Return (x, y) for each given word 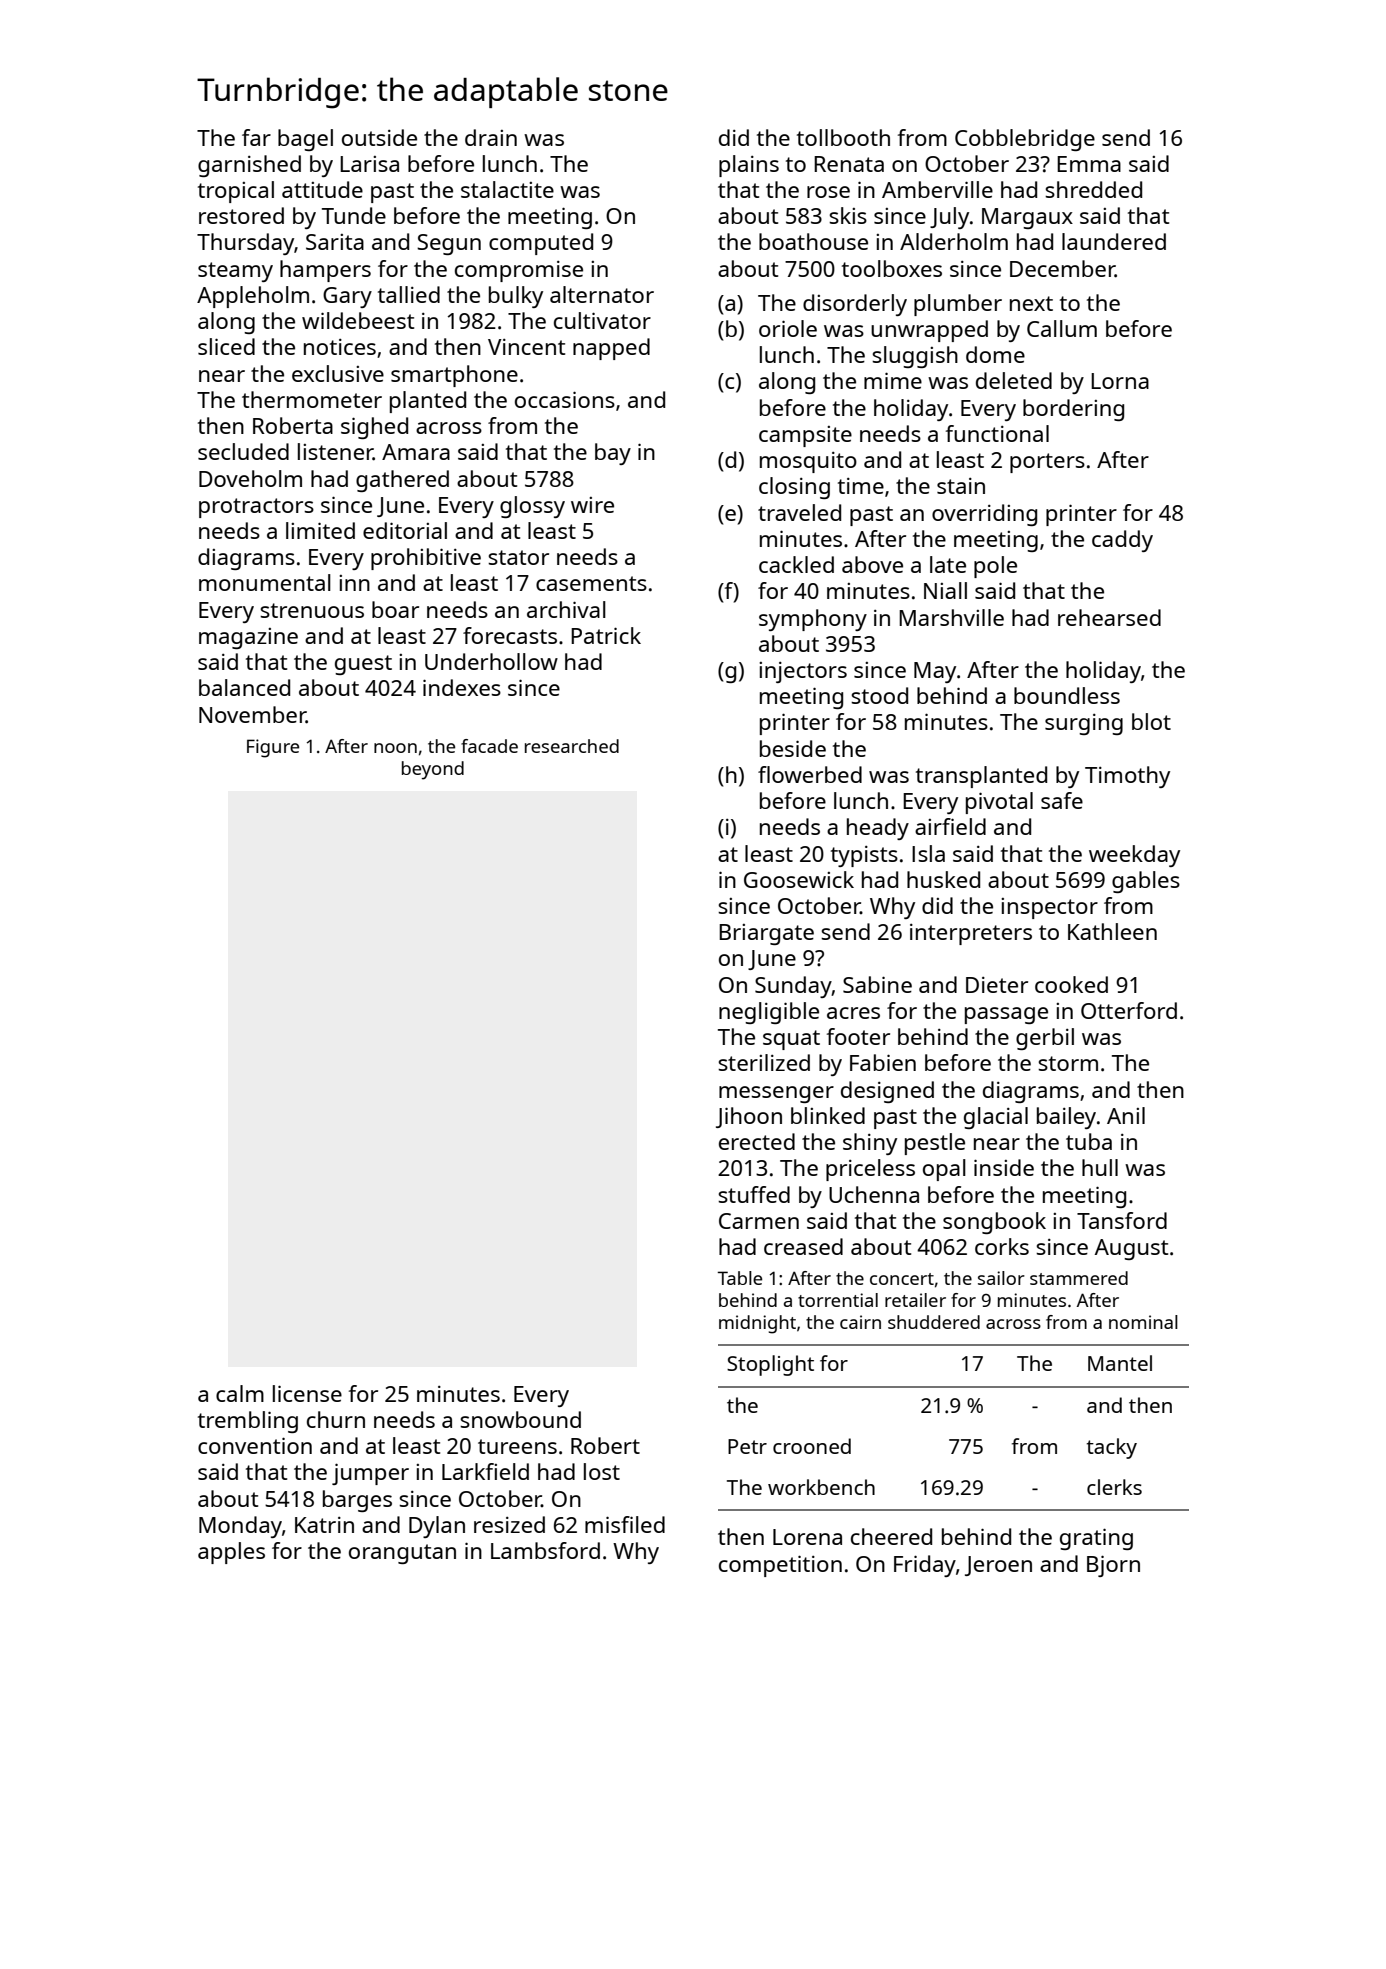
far (256, 137)
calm (240, 1393)
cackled (796, 564)
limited (320, 530)
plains (749, 166)
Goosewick (799, 879)
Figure (273, 748)
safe (1062, 800)
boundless (1067, 695)
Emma (1089, 164)
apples (231, 1553)
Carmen (759, 1221)
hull (1100, 1167)
